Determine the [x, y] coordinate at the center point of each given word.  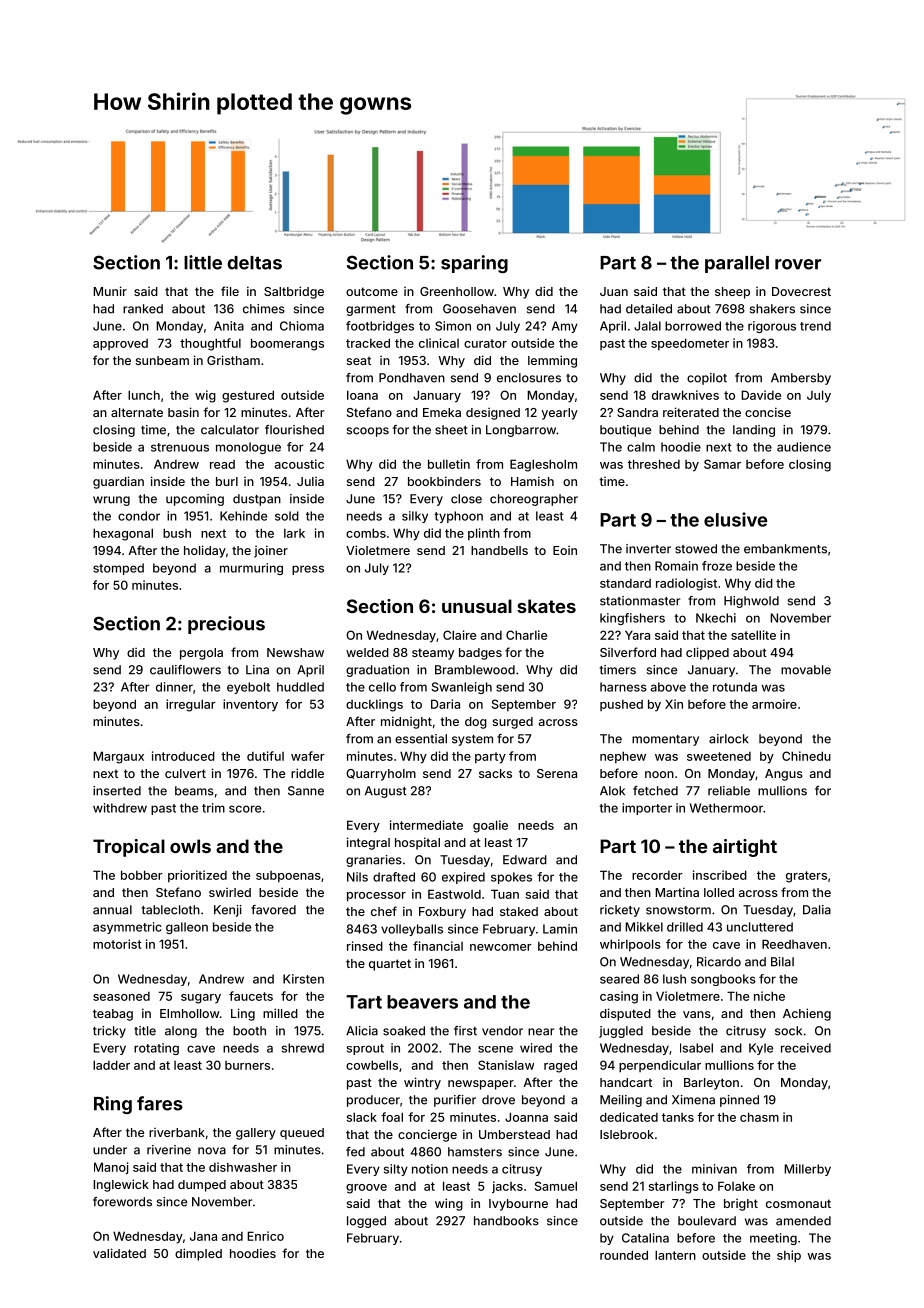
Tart [364, 1002]
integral [368, 843]
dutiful [265, 756]
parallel [737, 264]
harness [623, 687]
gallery [256, 1134]
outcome [372, 291]
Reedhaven [794, 944]
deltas [254, 263]
